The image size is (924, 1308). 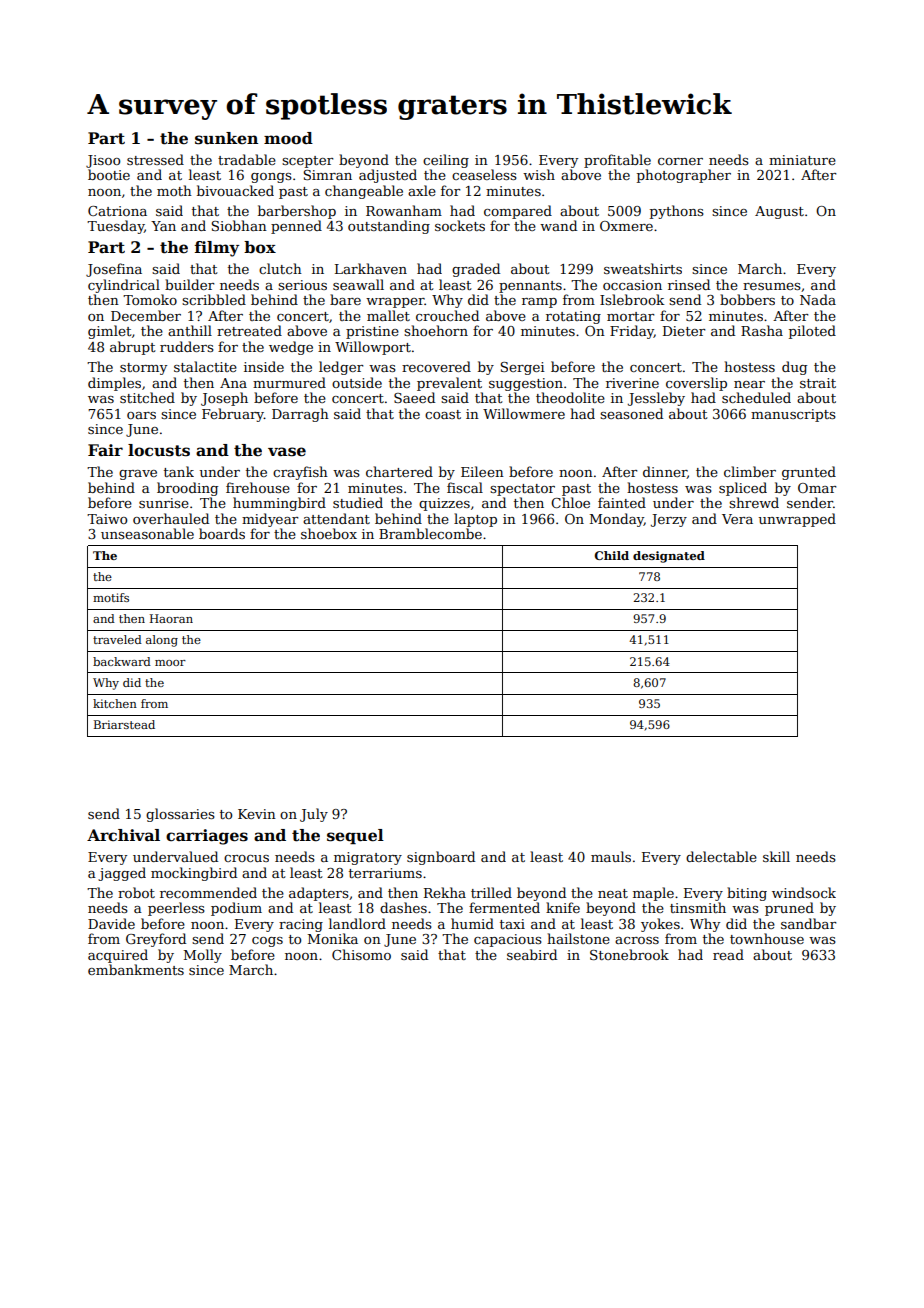 What do you see at coordinates (203, 956) in the page?
I see `Molly` at bounding box center [203, 956].
